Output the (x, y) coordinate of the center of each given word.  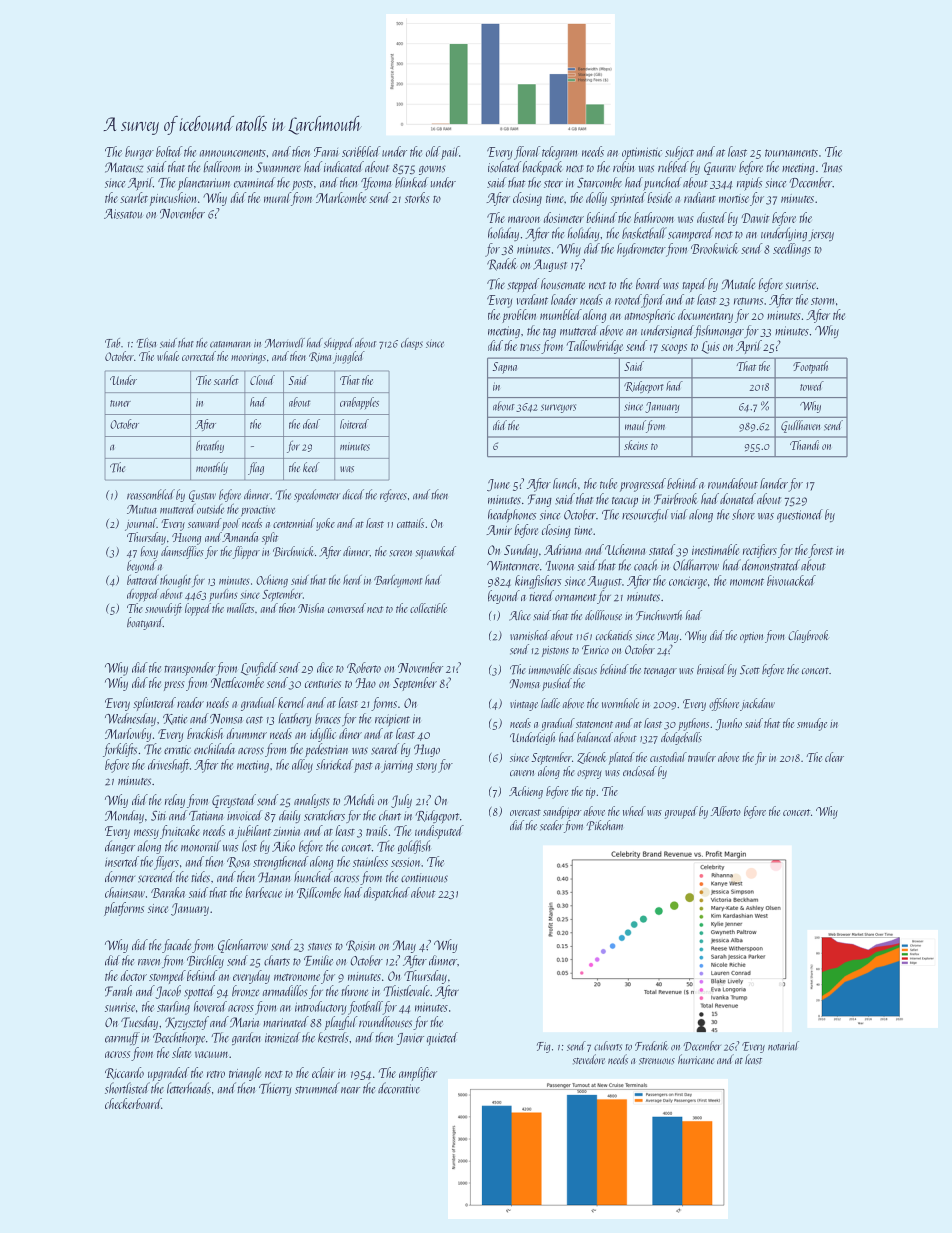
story (426, 767)
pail (450, 153)
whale (168, 356)
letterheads (189, 1088)
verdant (532, 299)
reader (190, 702)
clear (834, 757)
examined (254, 182)
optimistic (642, 153)
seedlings (792, 250)
